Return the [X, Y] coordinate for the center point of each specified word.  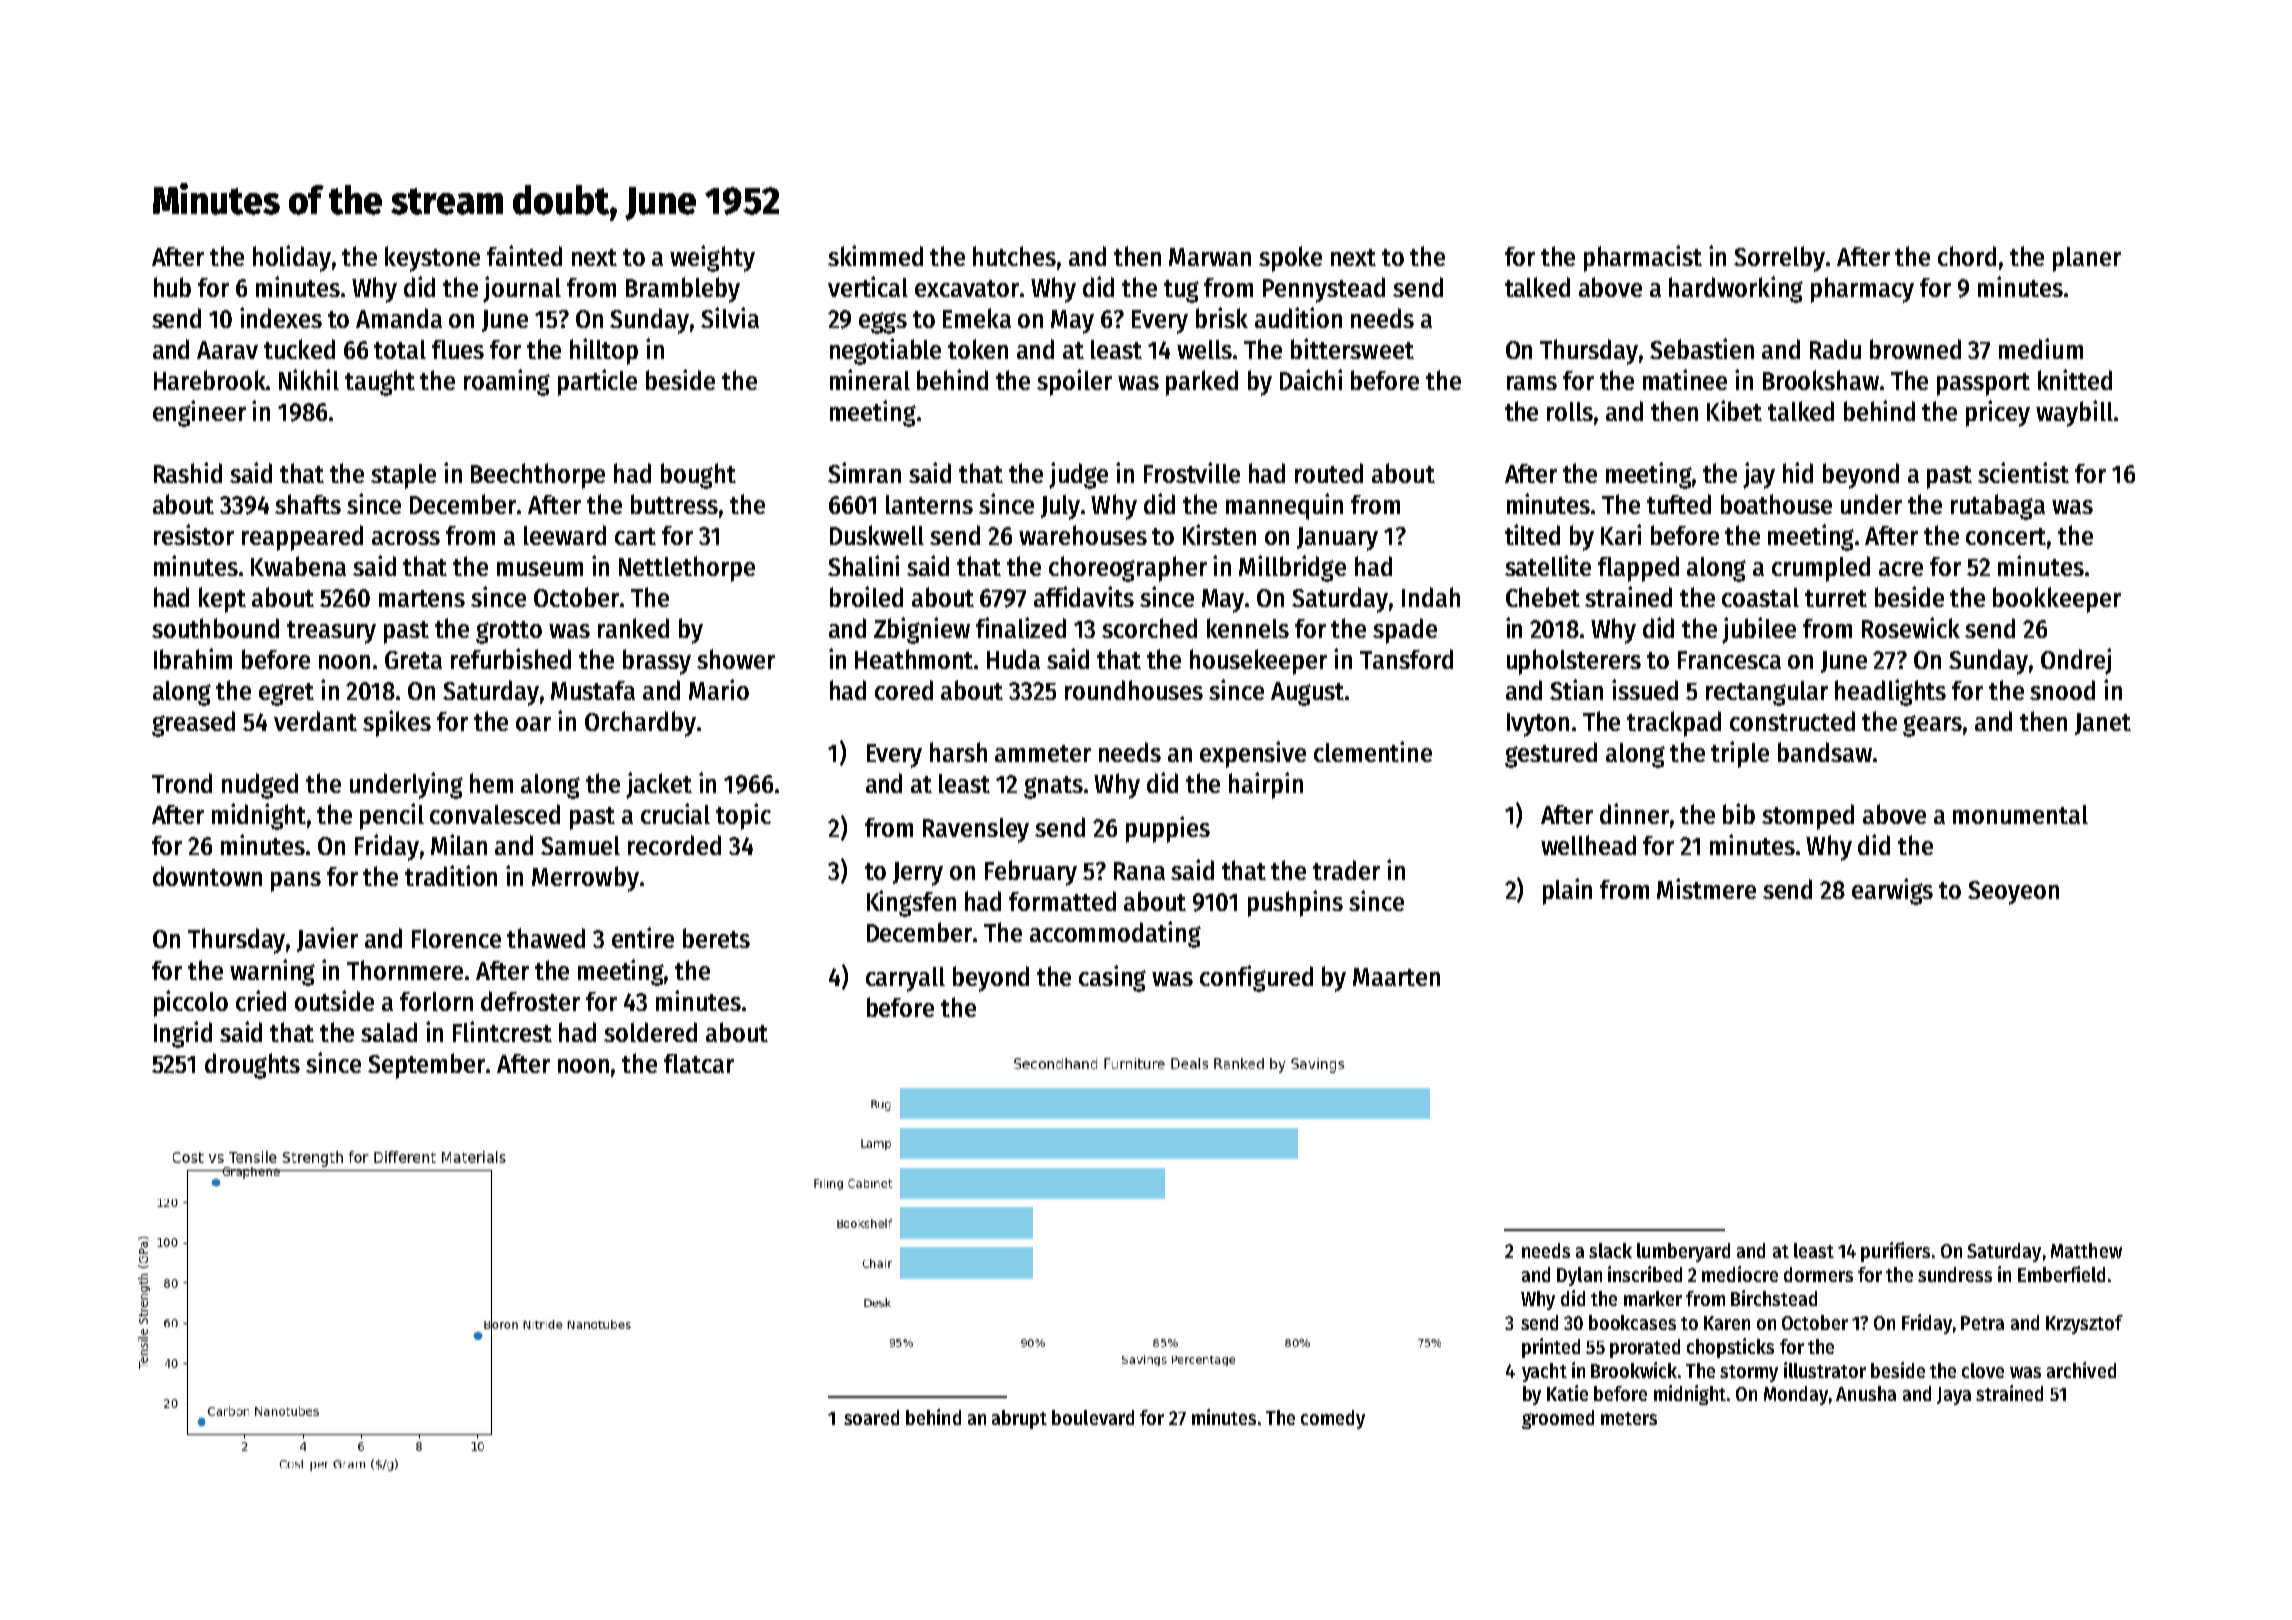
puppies [1168, 829]
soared [871, 1417]
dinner [1634, 813]
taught [380, 383]
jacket [659, 785]
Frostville [1192, 472]
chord [1967, 256]
